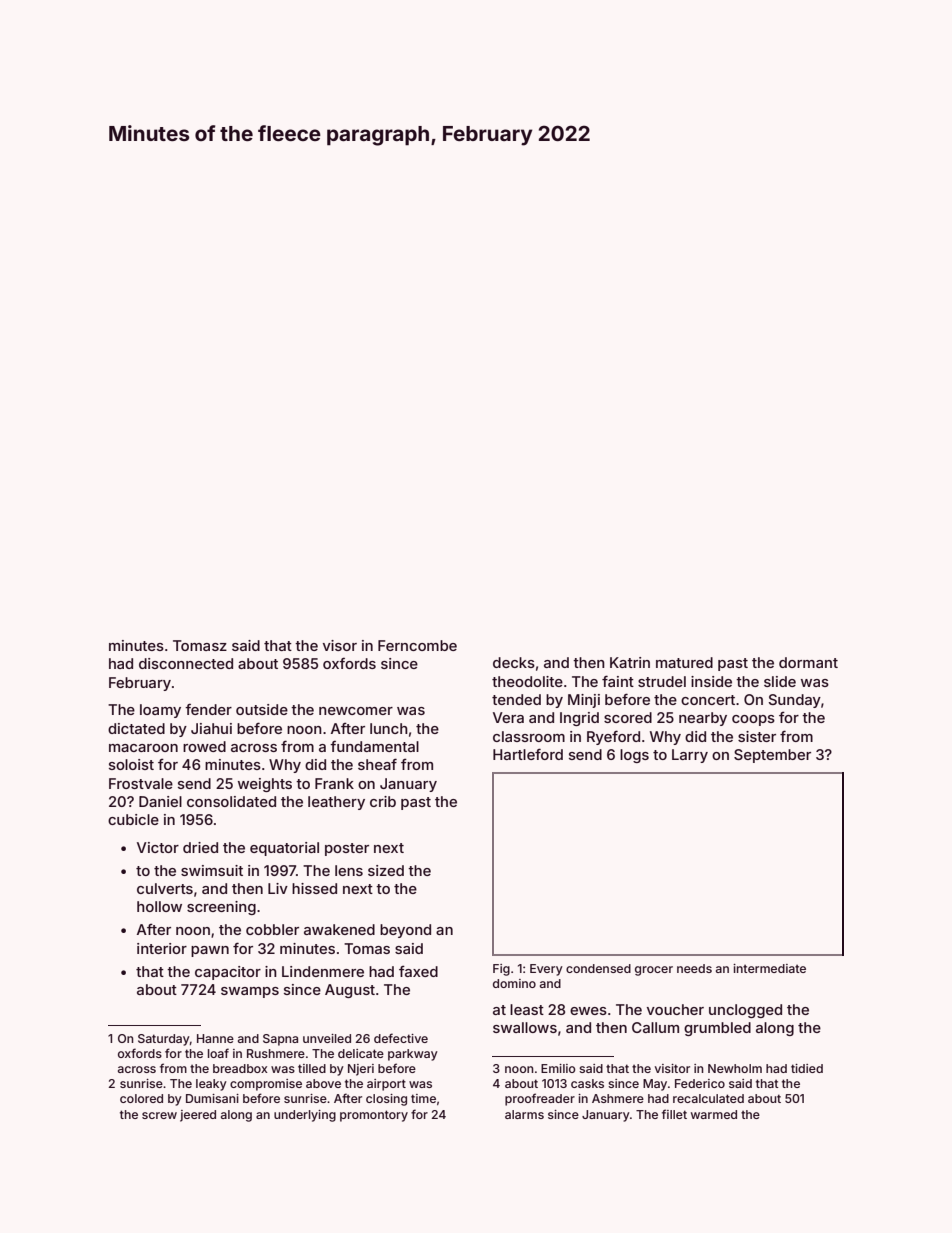 This image has width=952, height=1233. Describe the element at coordinates (159, 1115) in the image. I see `screw` at that location.
